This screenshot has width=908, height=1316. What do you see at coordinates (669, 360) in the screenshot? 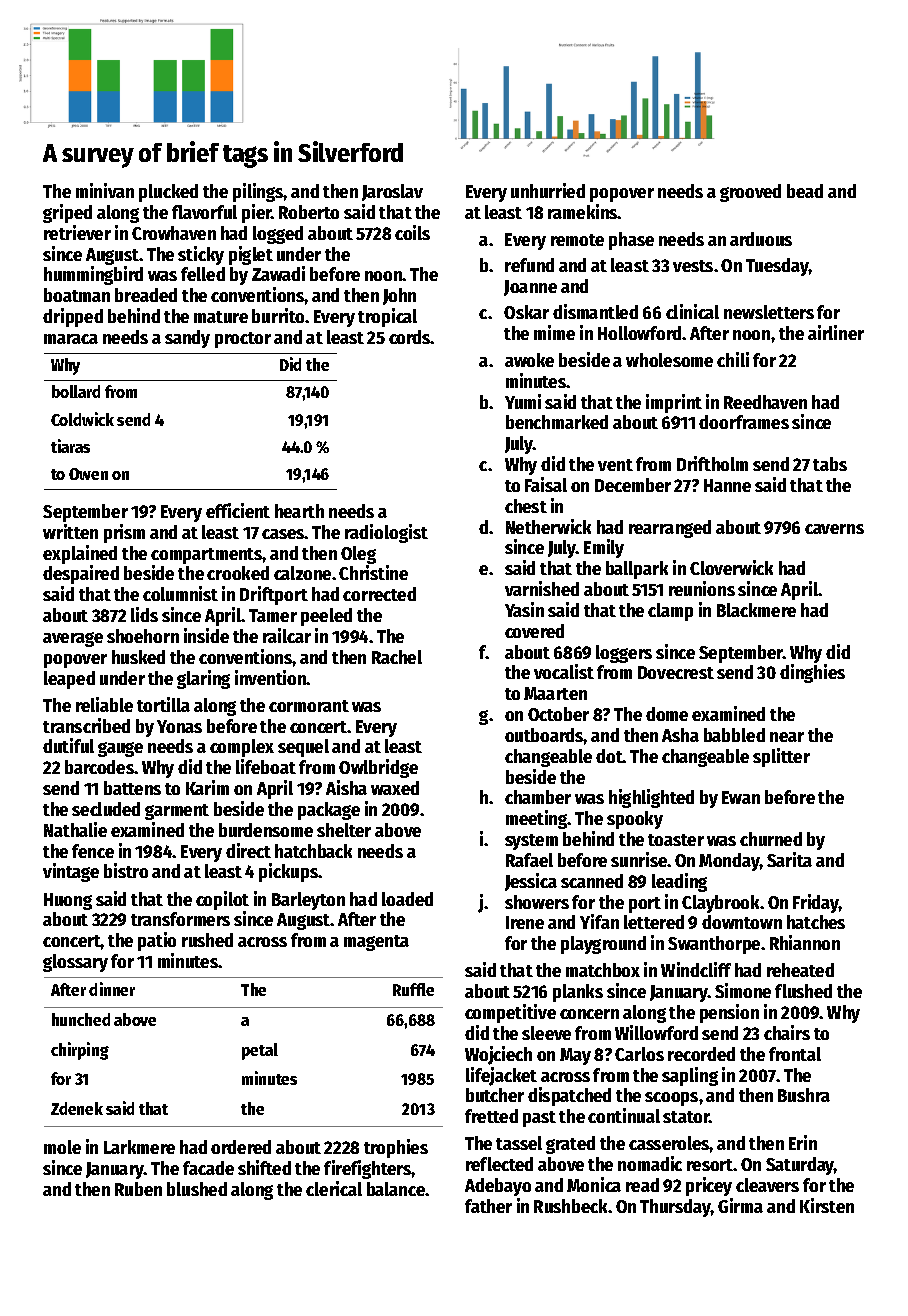
I see `wholesome` at bounding box center [669, 360].
